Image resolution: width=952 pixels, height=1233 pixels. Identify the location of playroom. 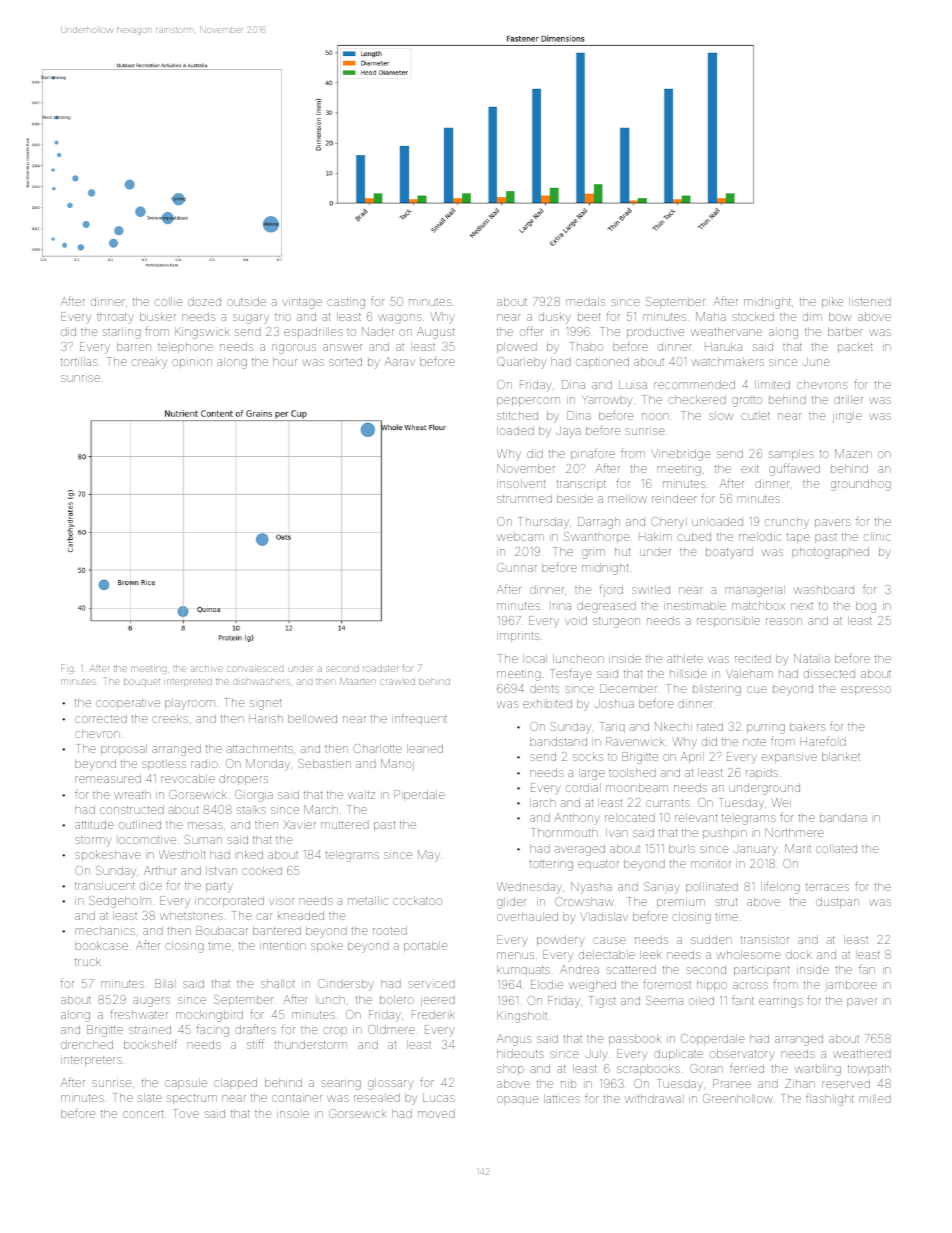
(190, 704).
